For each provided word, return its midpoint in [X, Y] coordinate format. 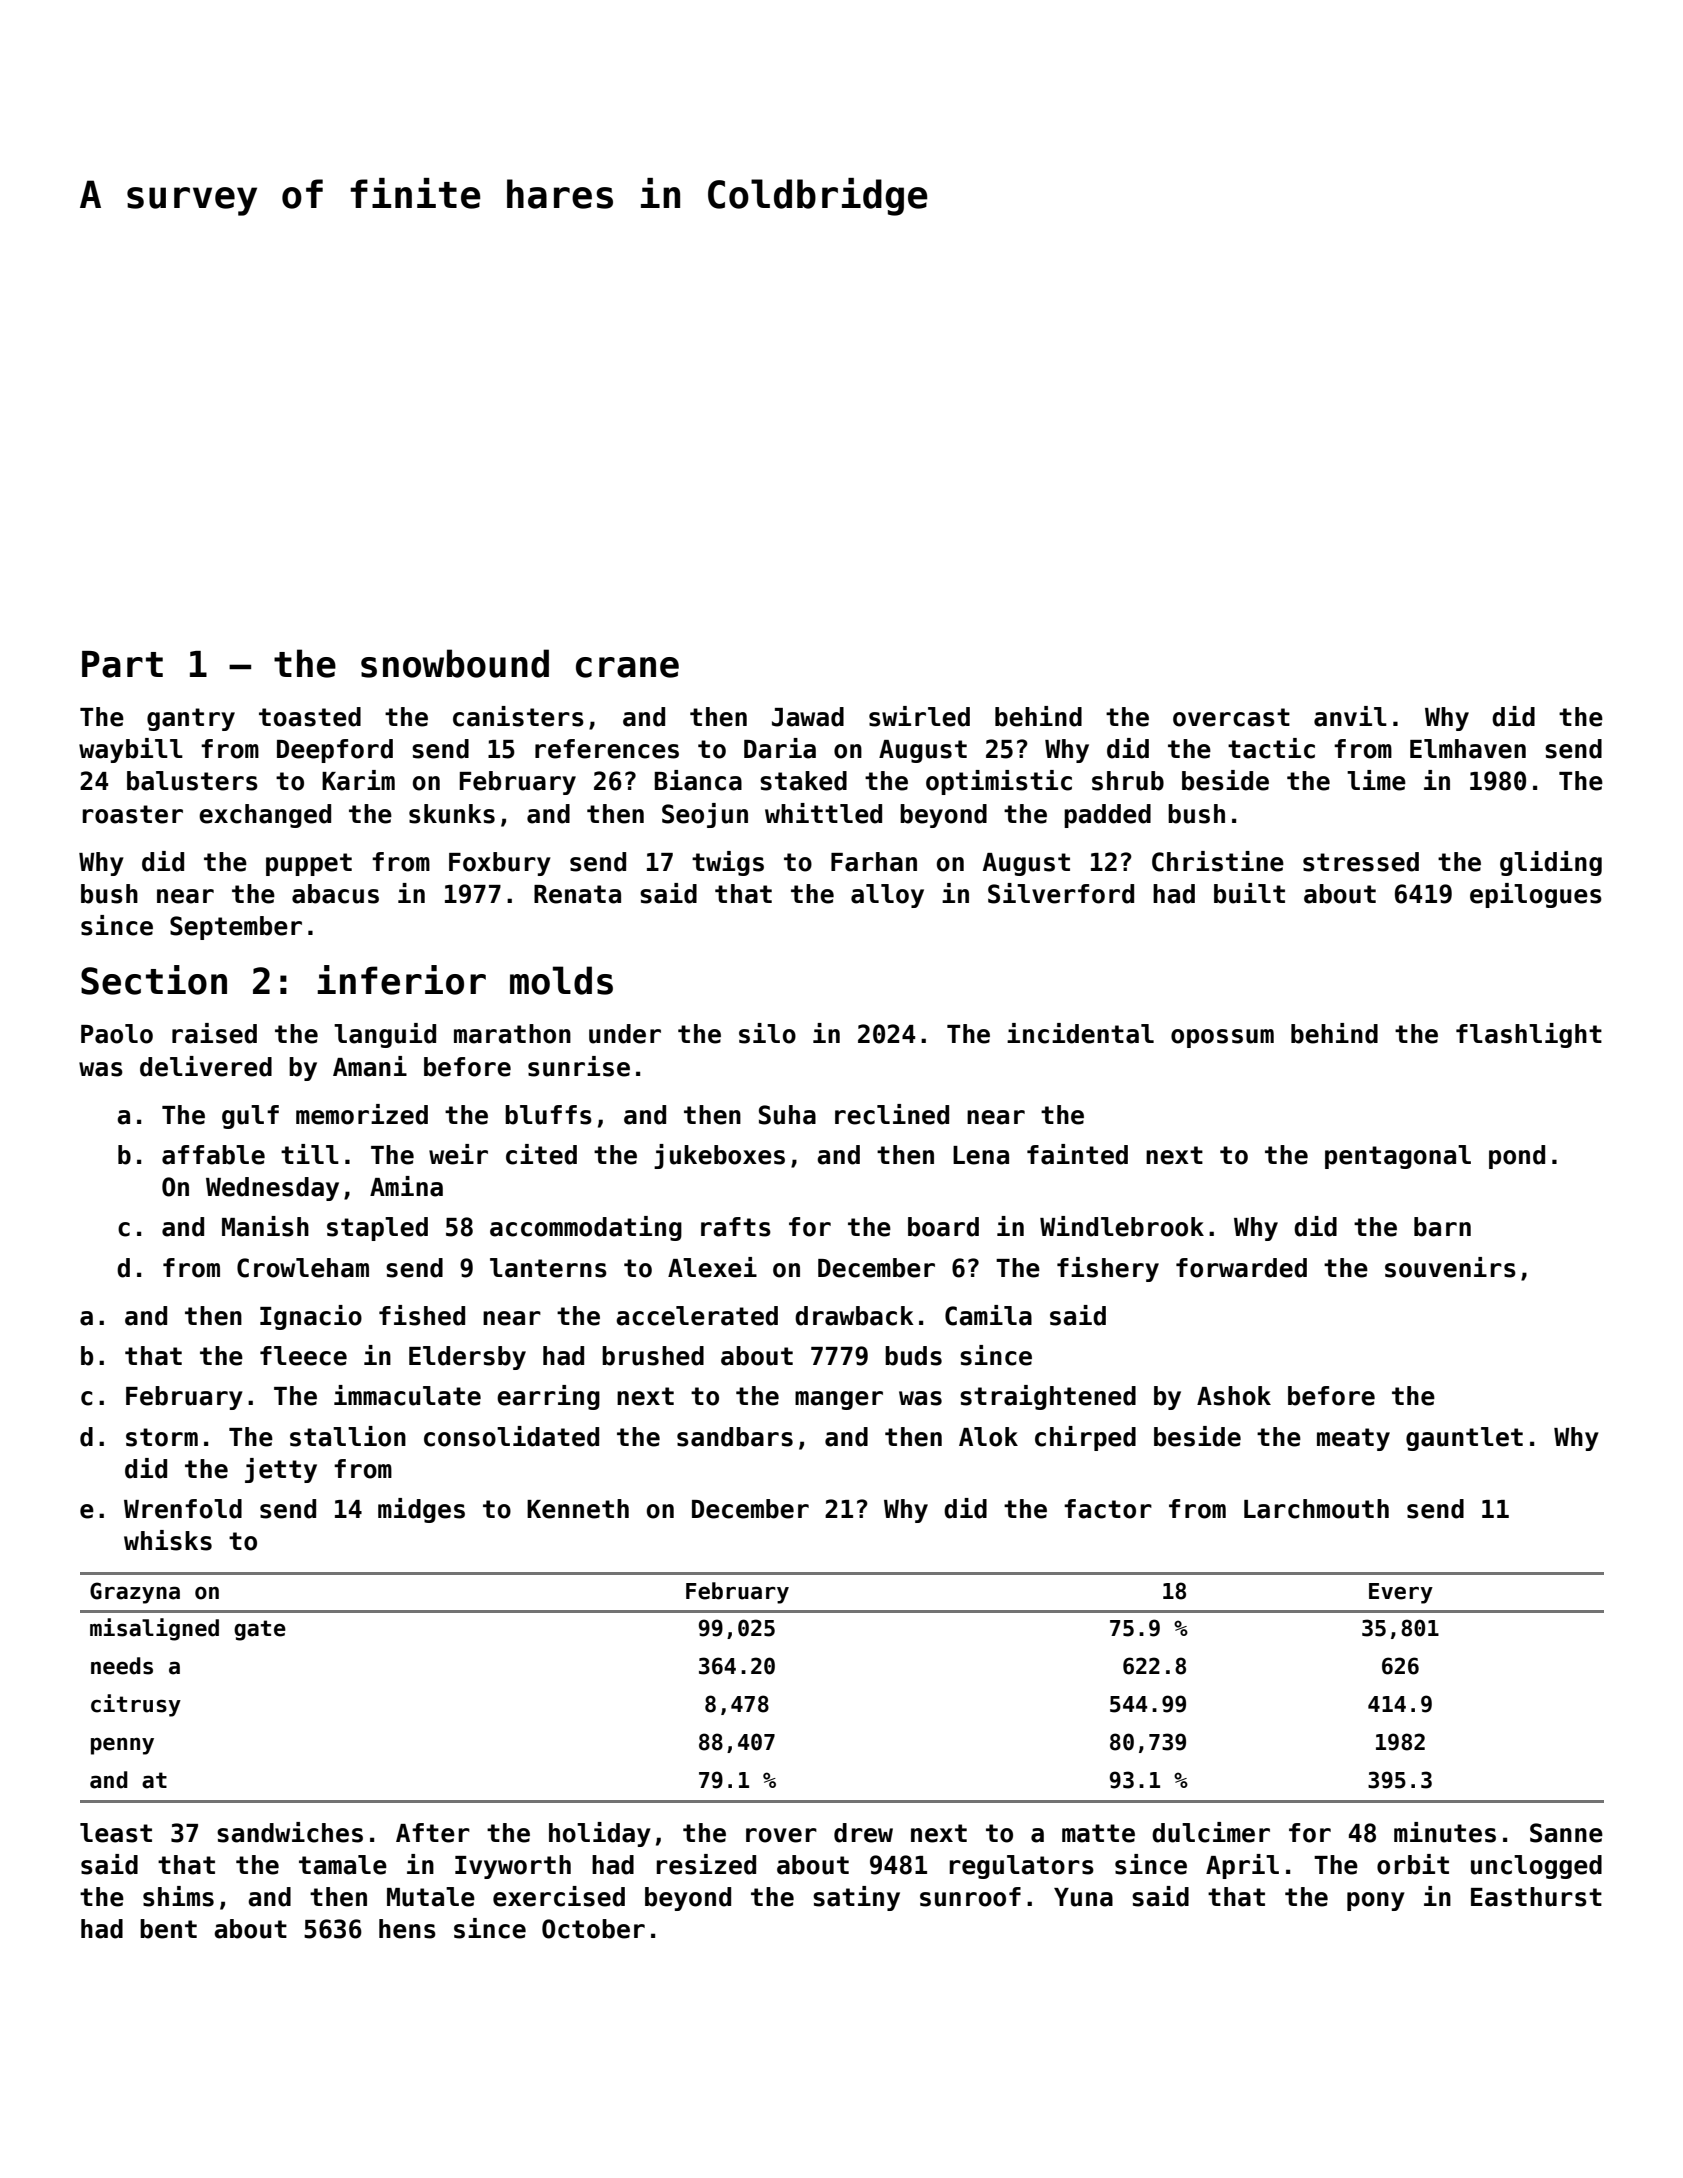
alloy [887, 896]
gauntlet [1464, 1439]
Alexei [712, 1267]
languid [385, 1035]
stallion [348, 1436]
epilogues [1536, 895]
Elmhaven [1468, 749]
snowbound [455, 663]
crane [627, 667]
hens [407, 1929]
